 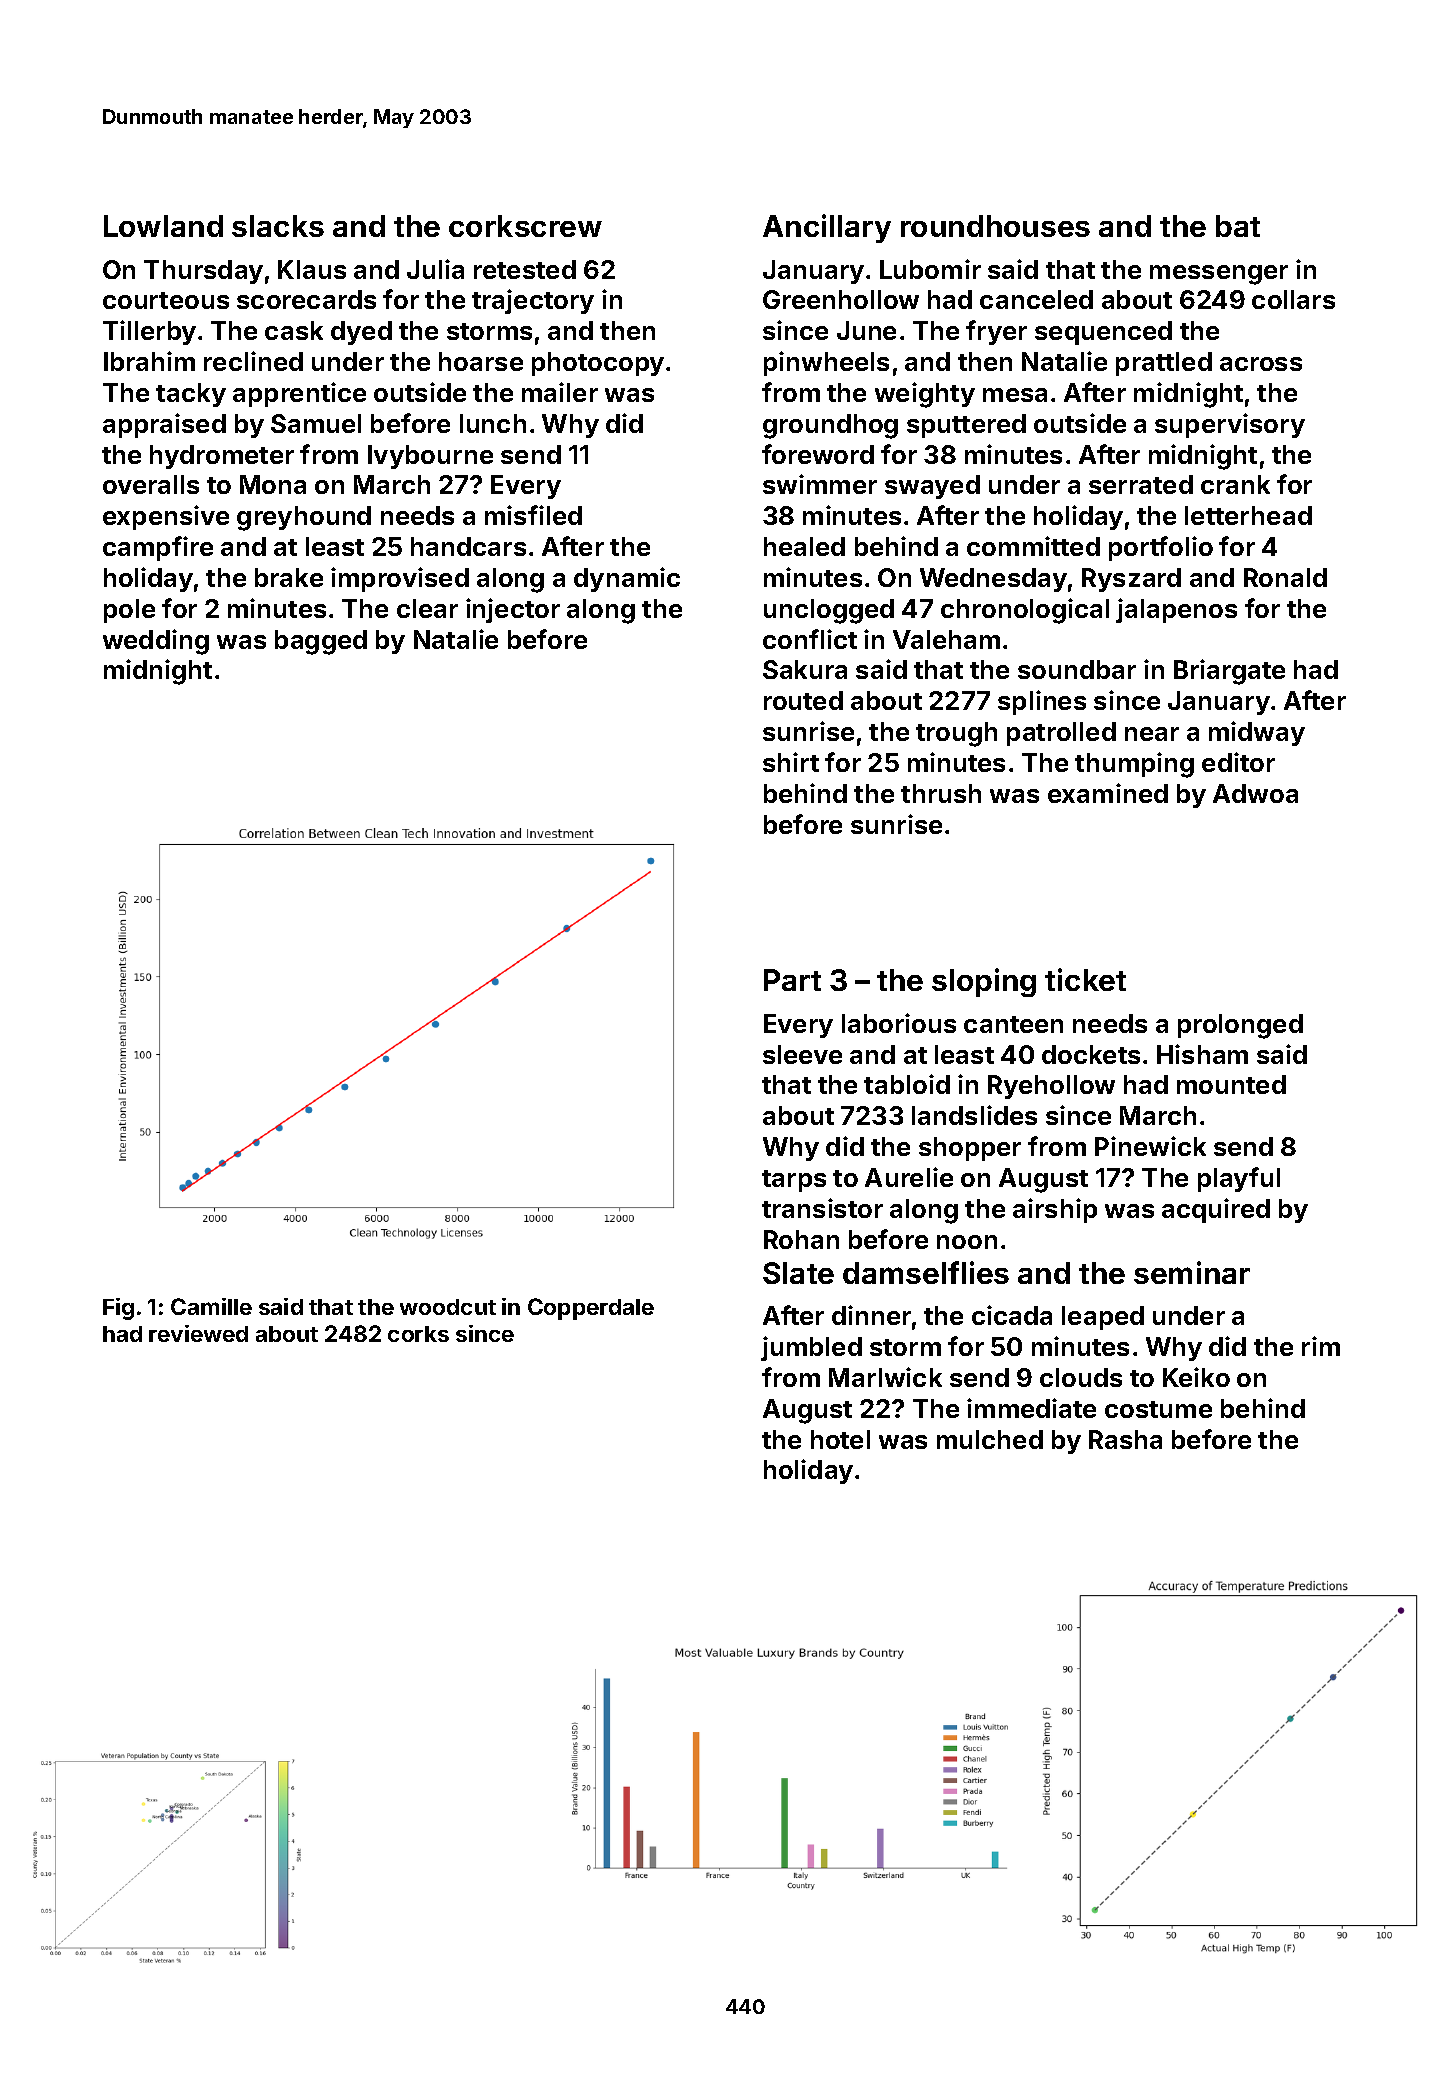 I want to click on patrolled, so click(x=1061, y=734).
